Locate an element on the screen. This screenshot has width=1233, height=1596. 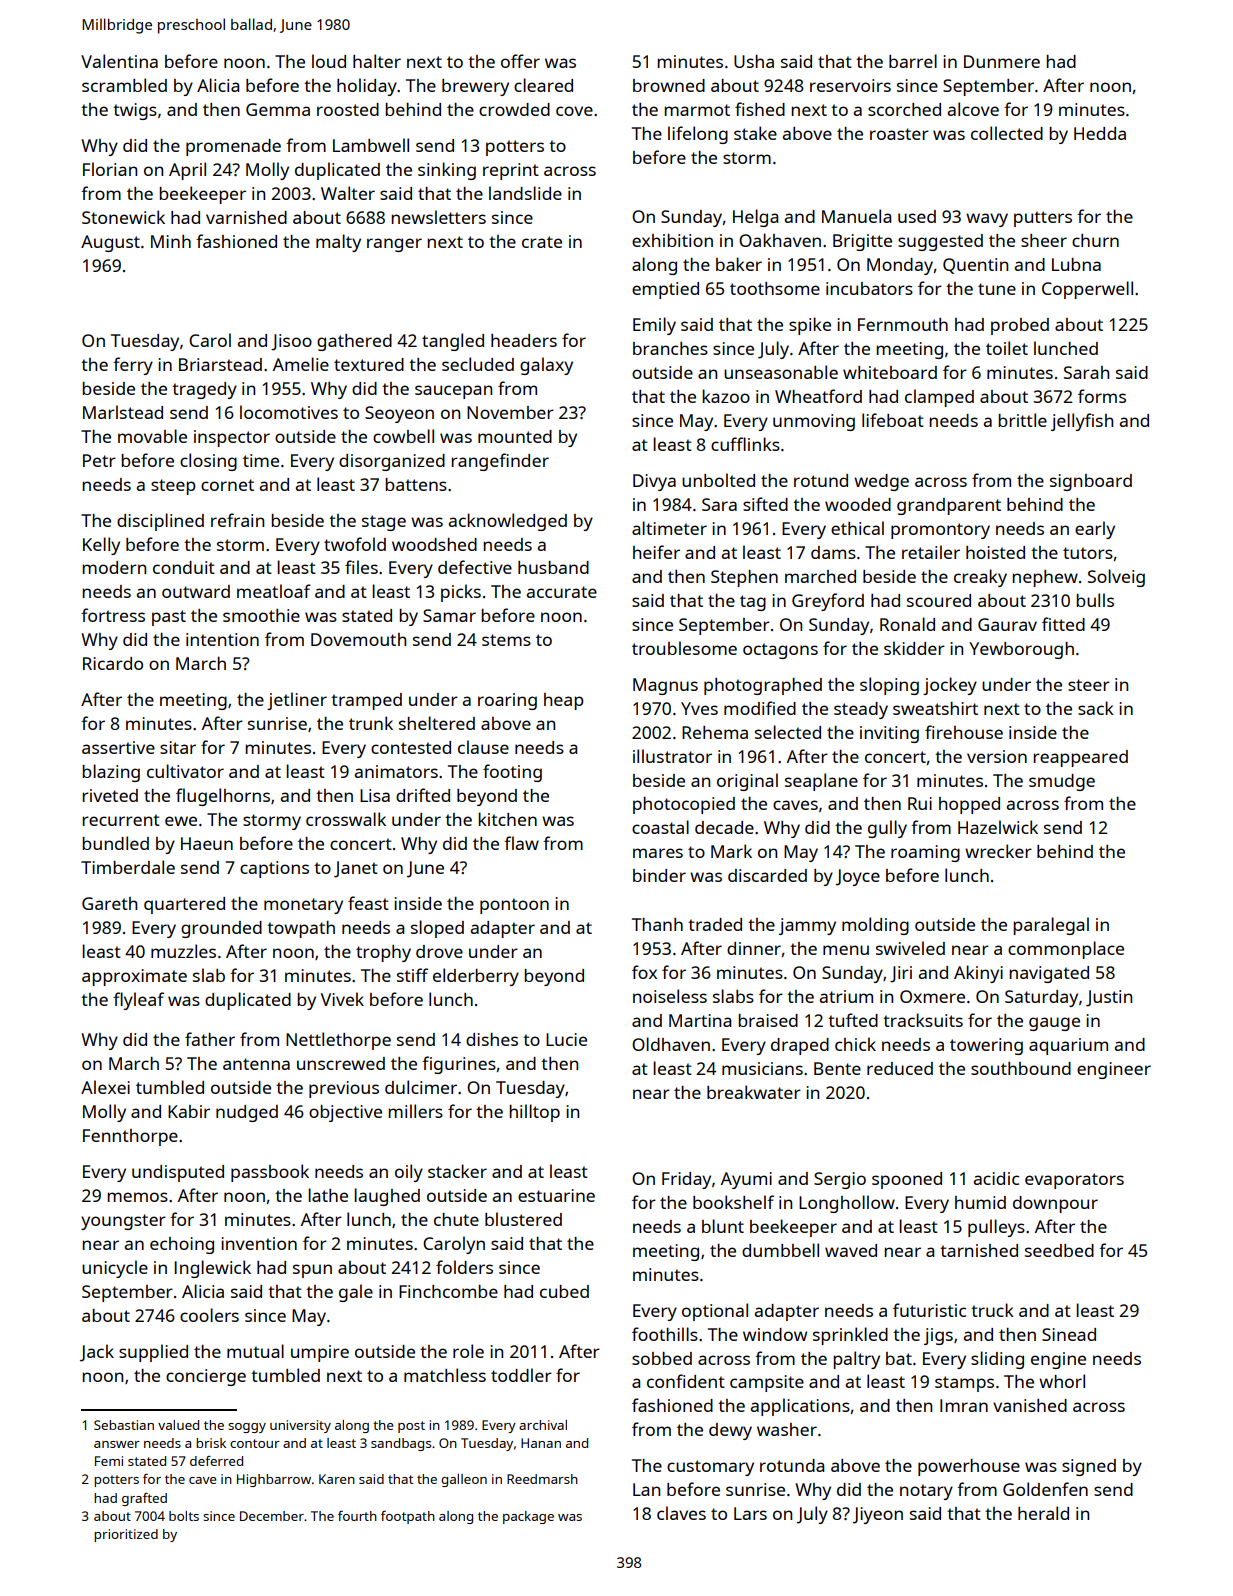
Akinyi is located at coordinates (978, 974).
